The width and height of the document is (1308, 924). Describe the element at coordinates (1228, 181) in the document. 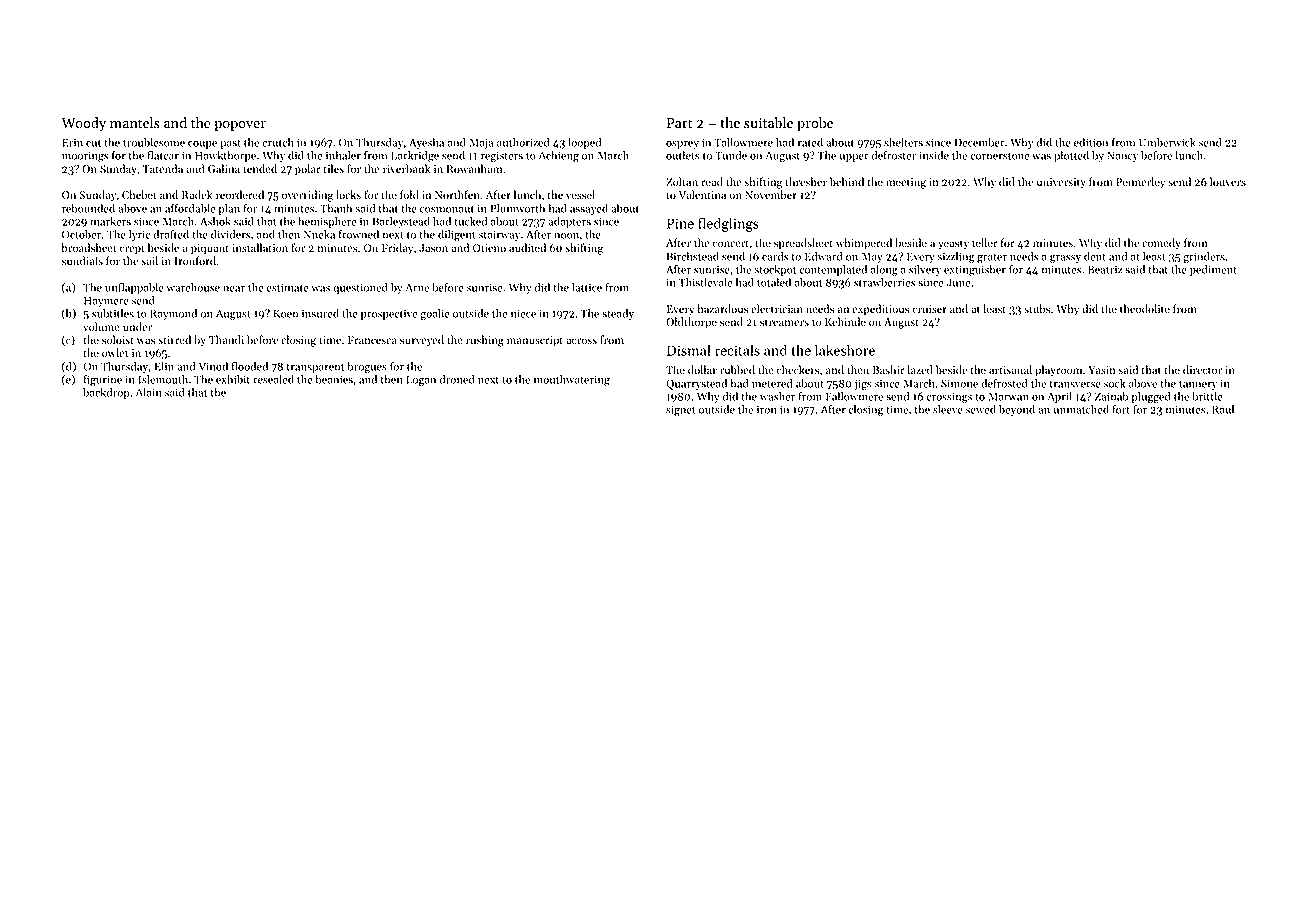

I see `louvers` at that location.
